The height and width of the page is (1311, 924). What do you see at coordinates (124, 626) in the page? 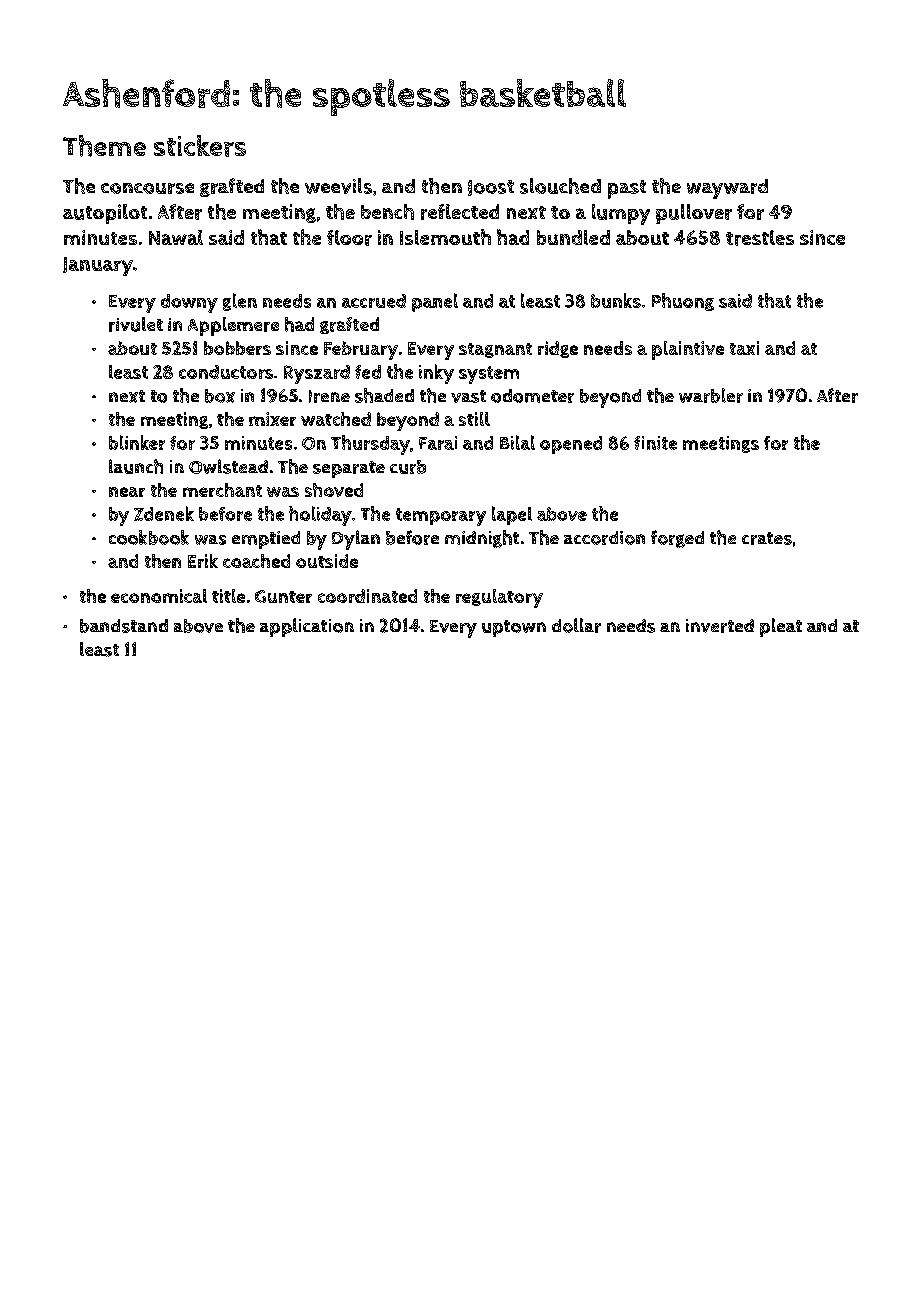
I see `bandstand` at bounding box center [124, 626].
